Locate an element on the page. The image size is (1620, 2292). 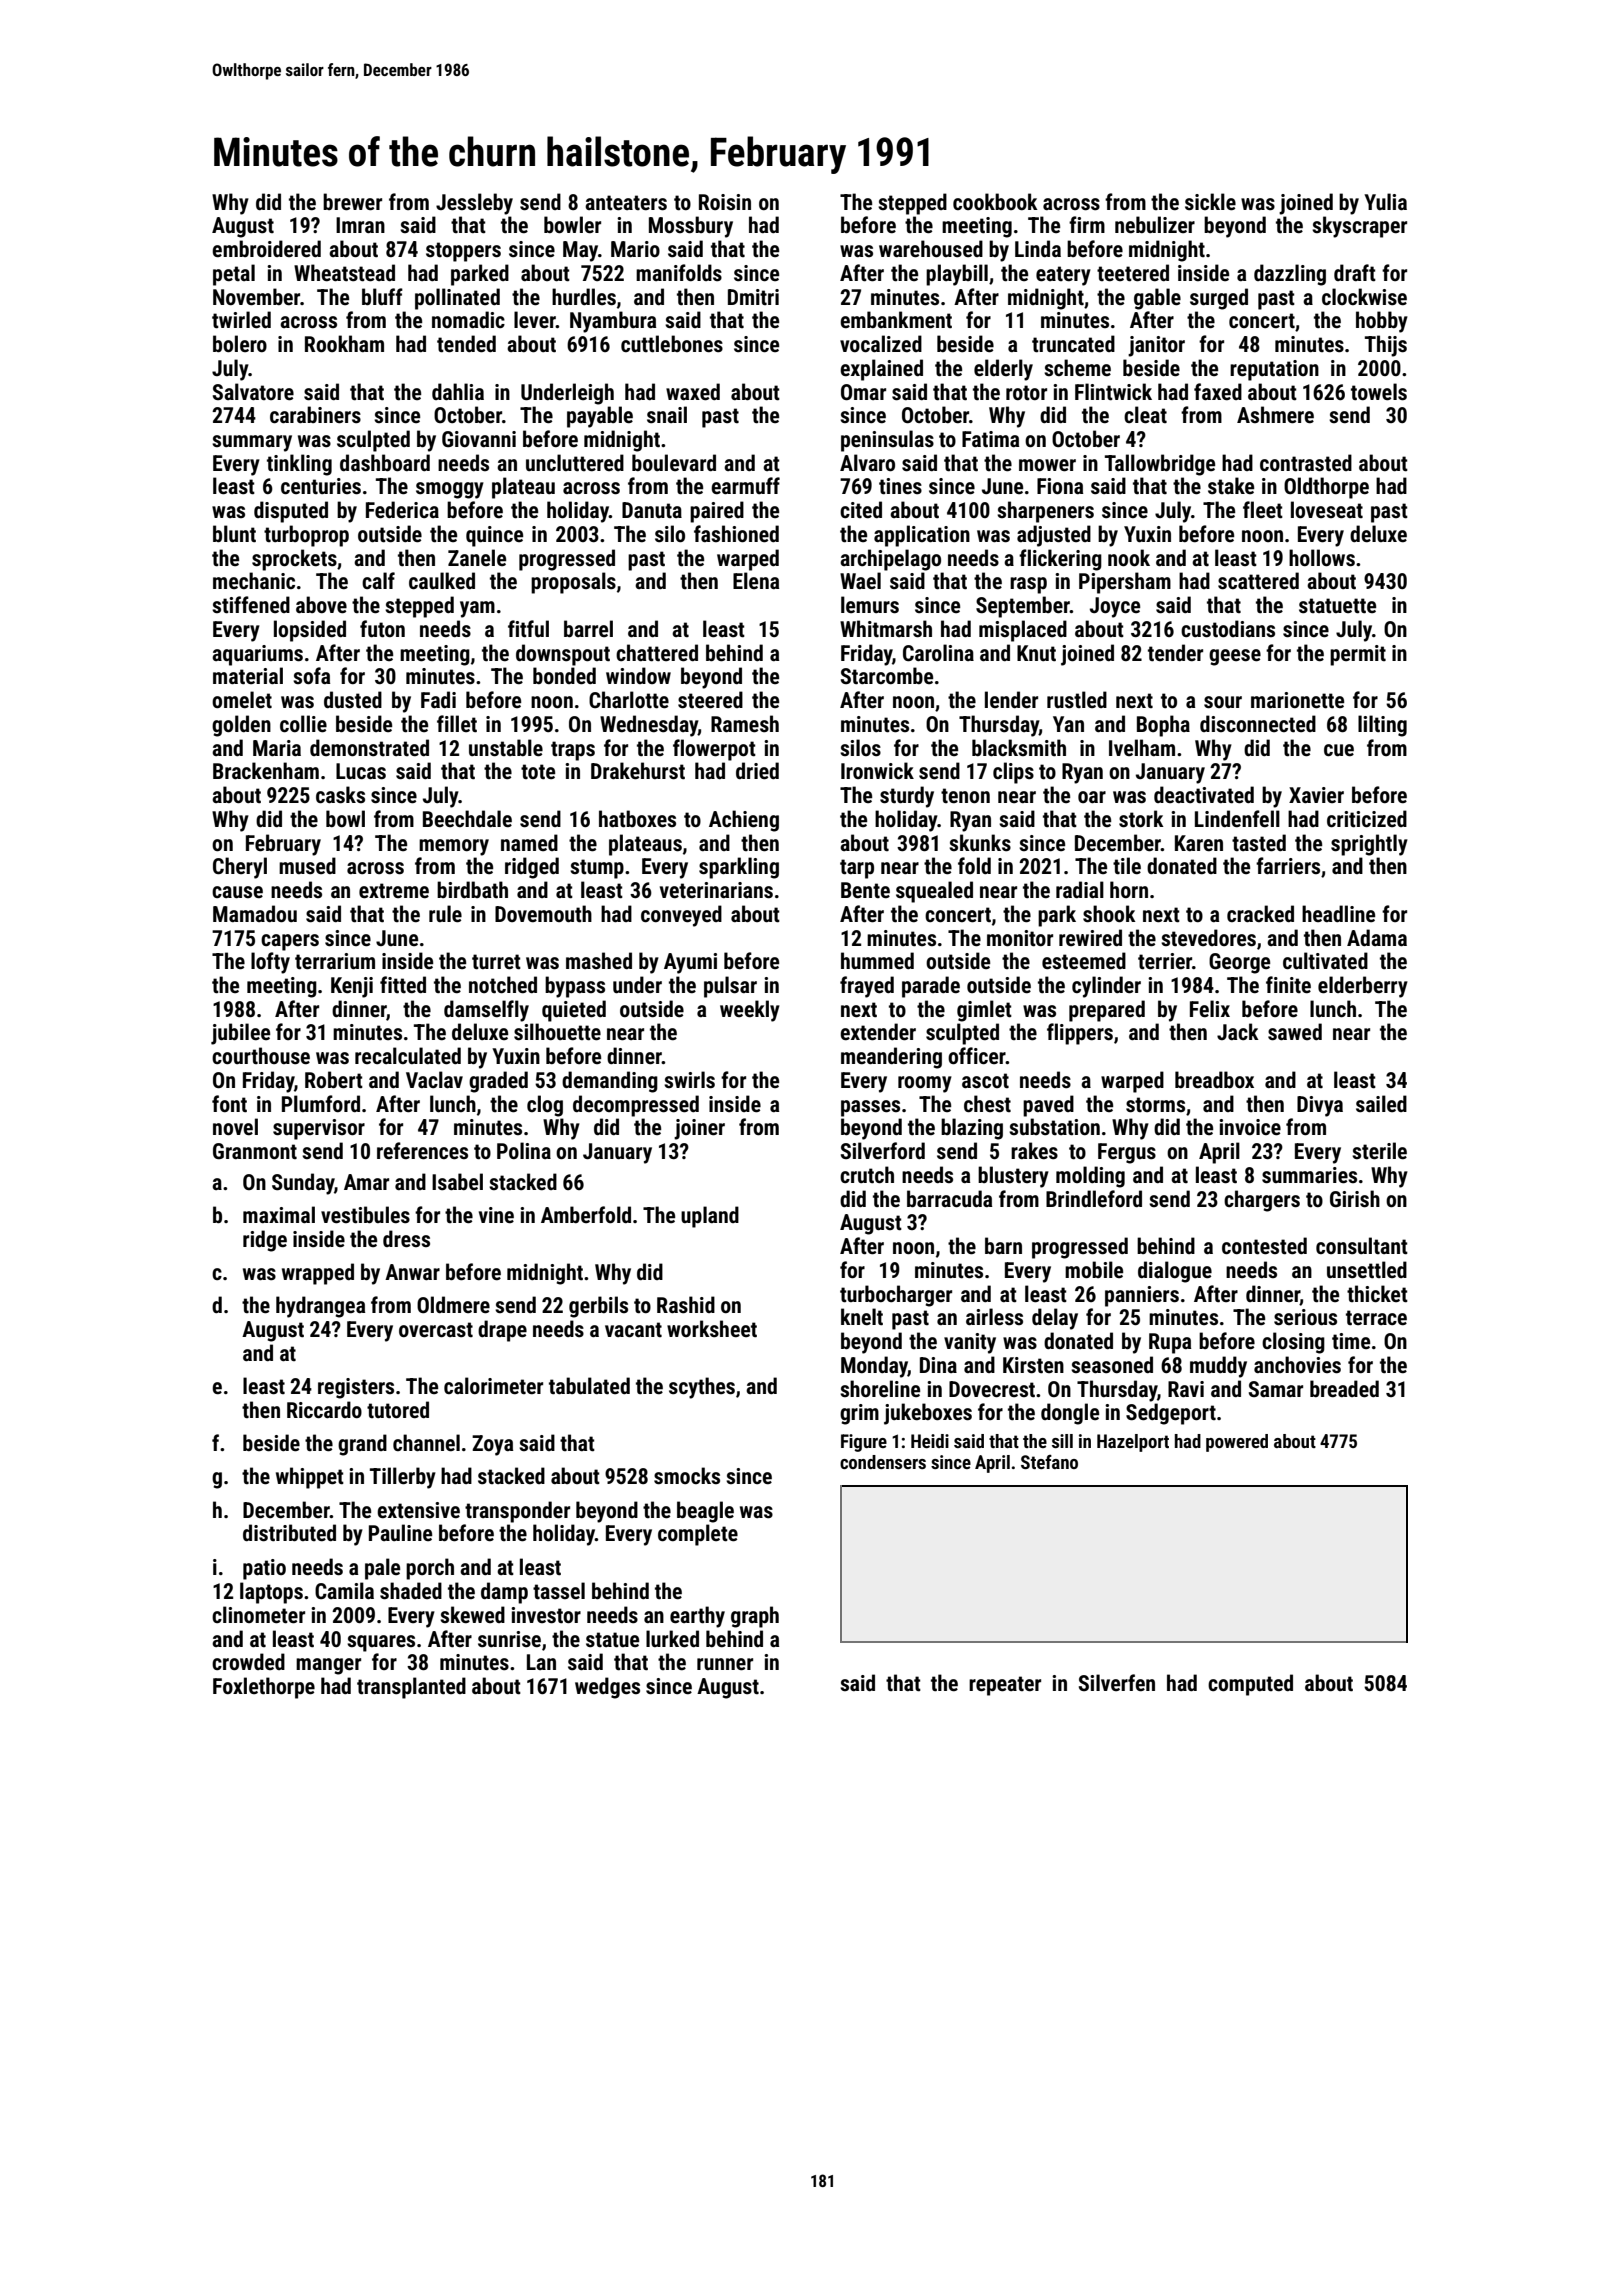
smocks is located at coordinates (687, 1476).
